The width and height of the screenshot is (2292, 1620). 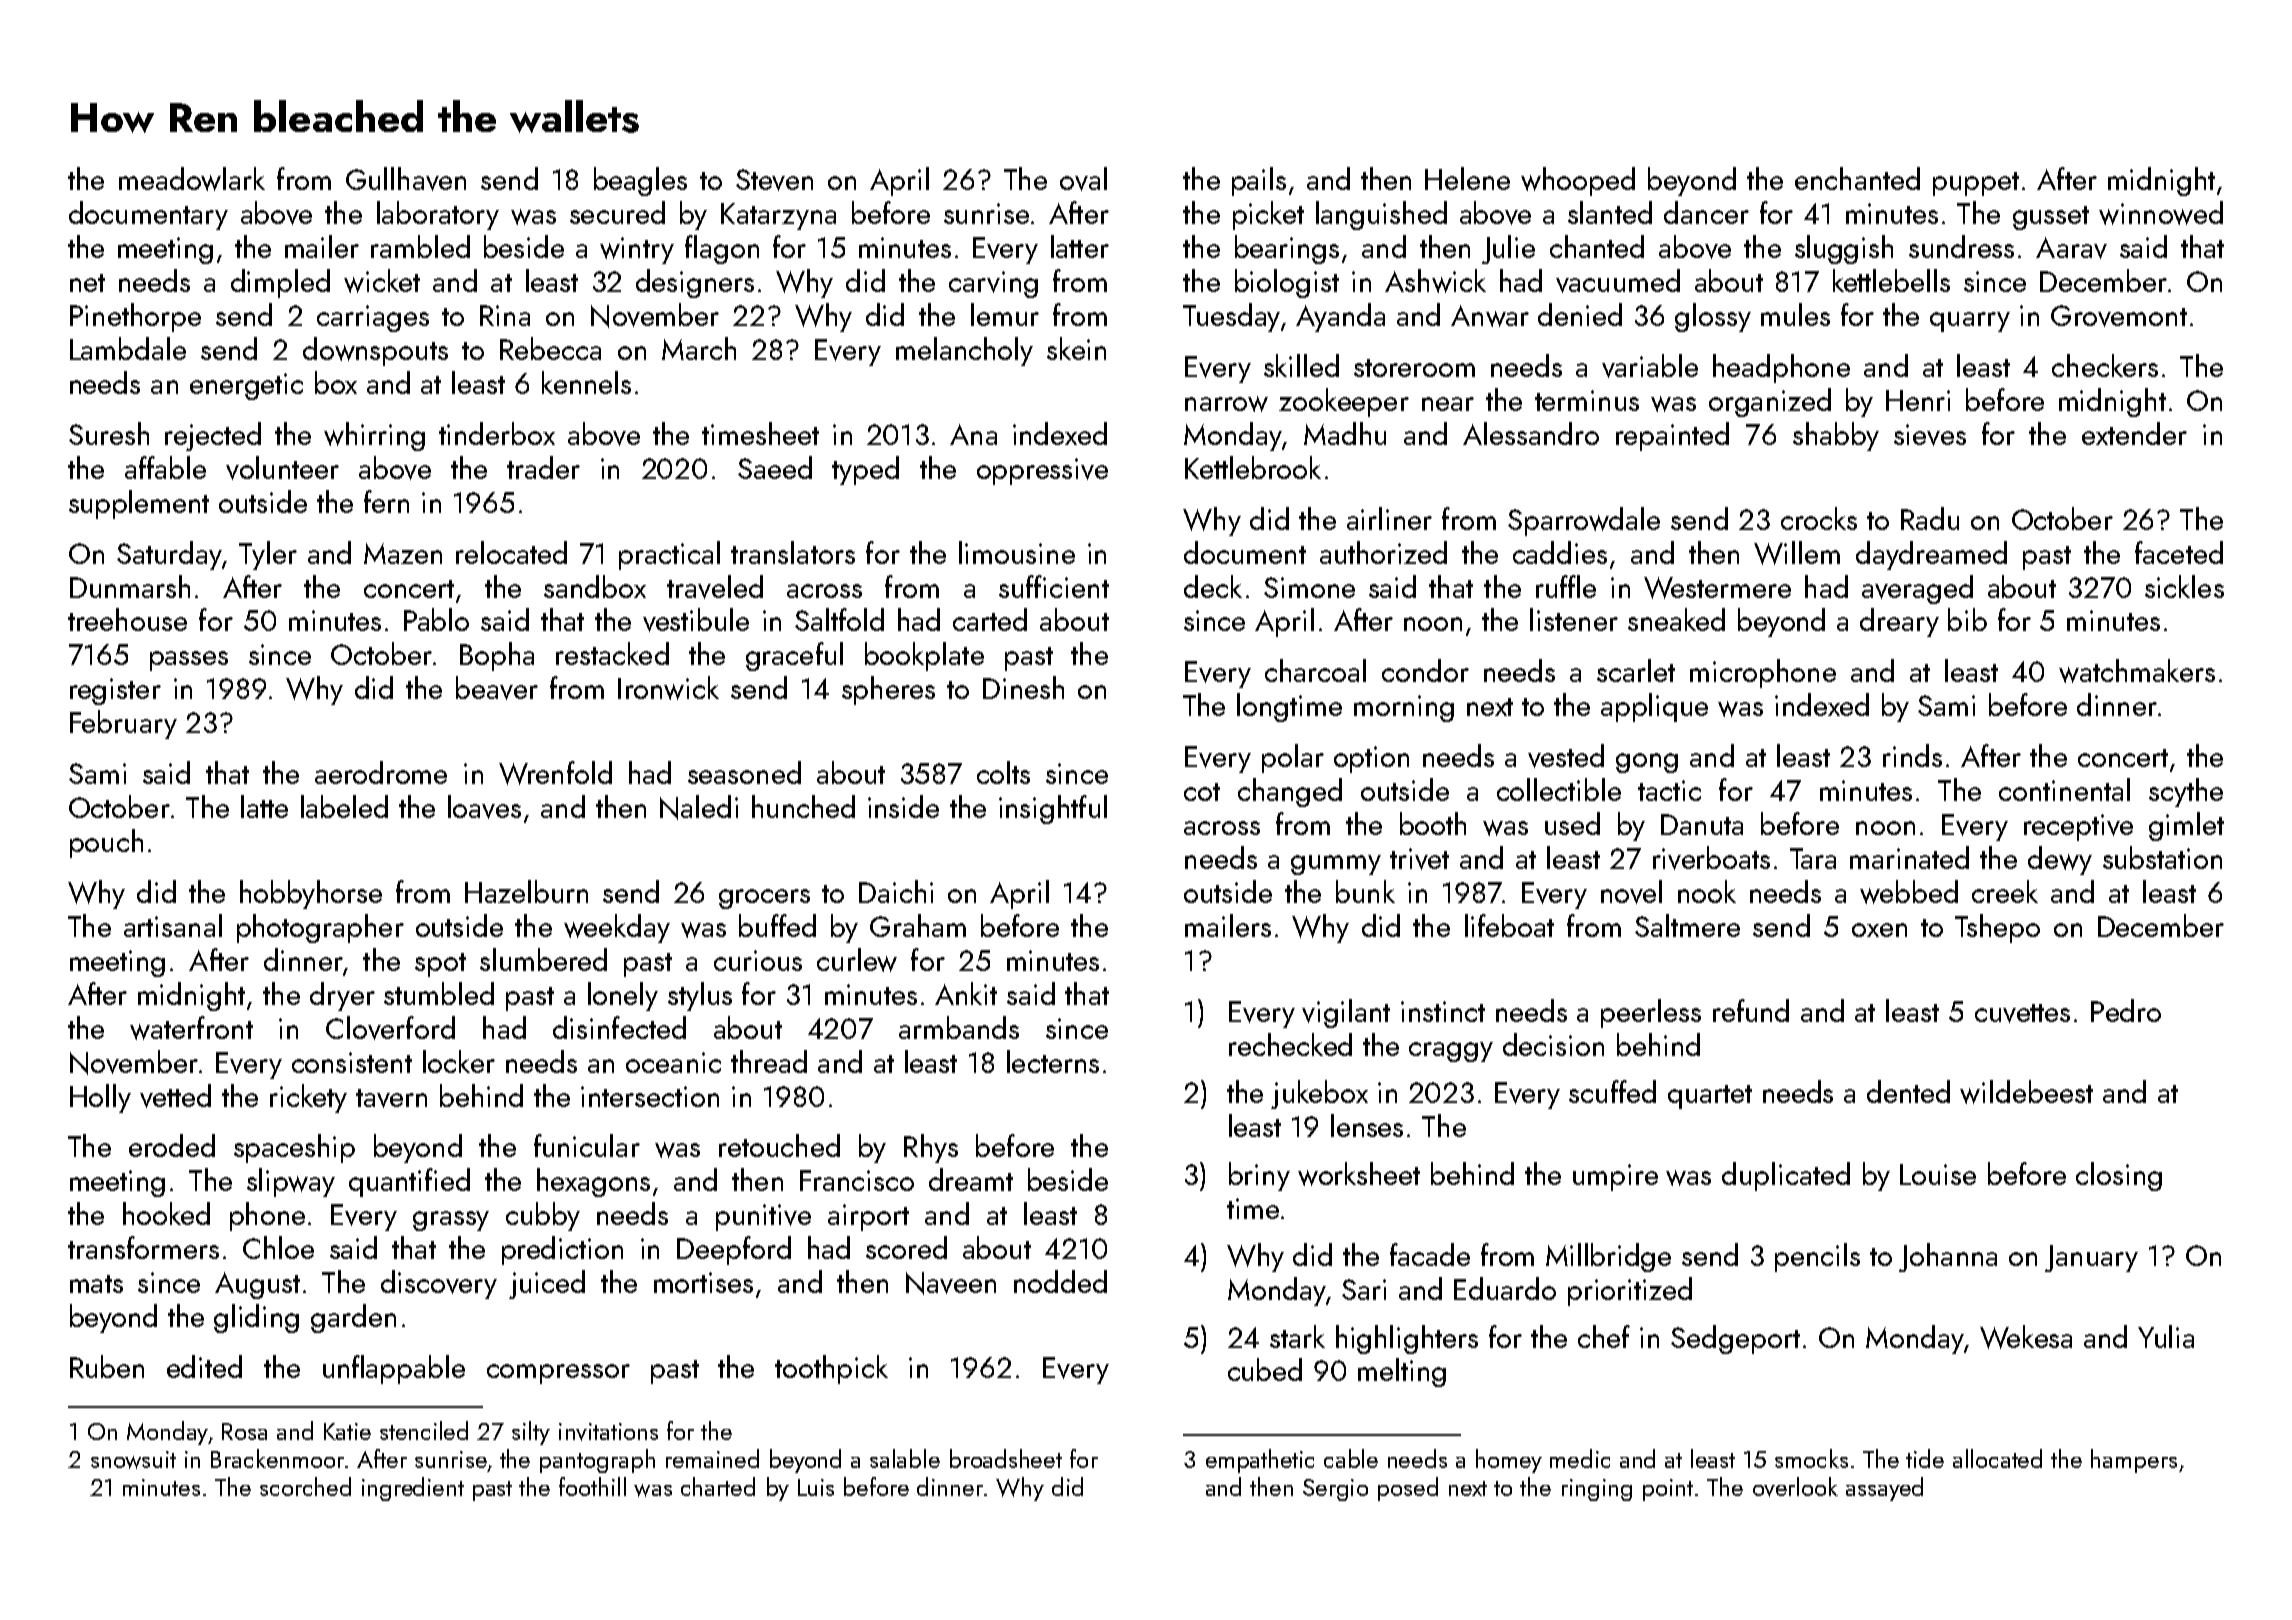 I want to click on beagles, so click(x=640, y=181).
